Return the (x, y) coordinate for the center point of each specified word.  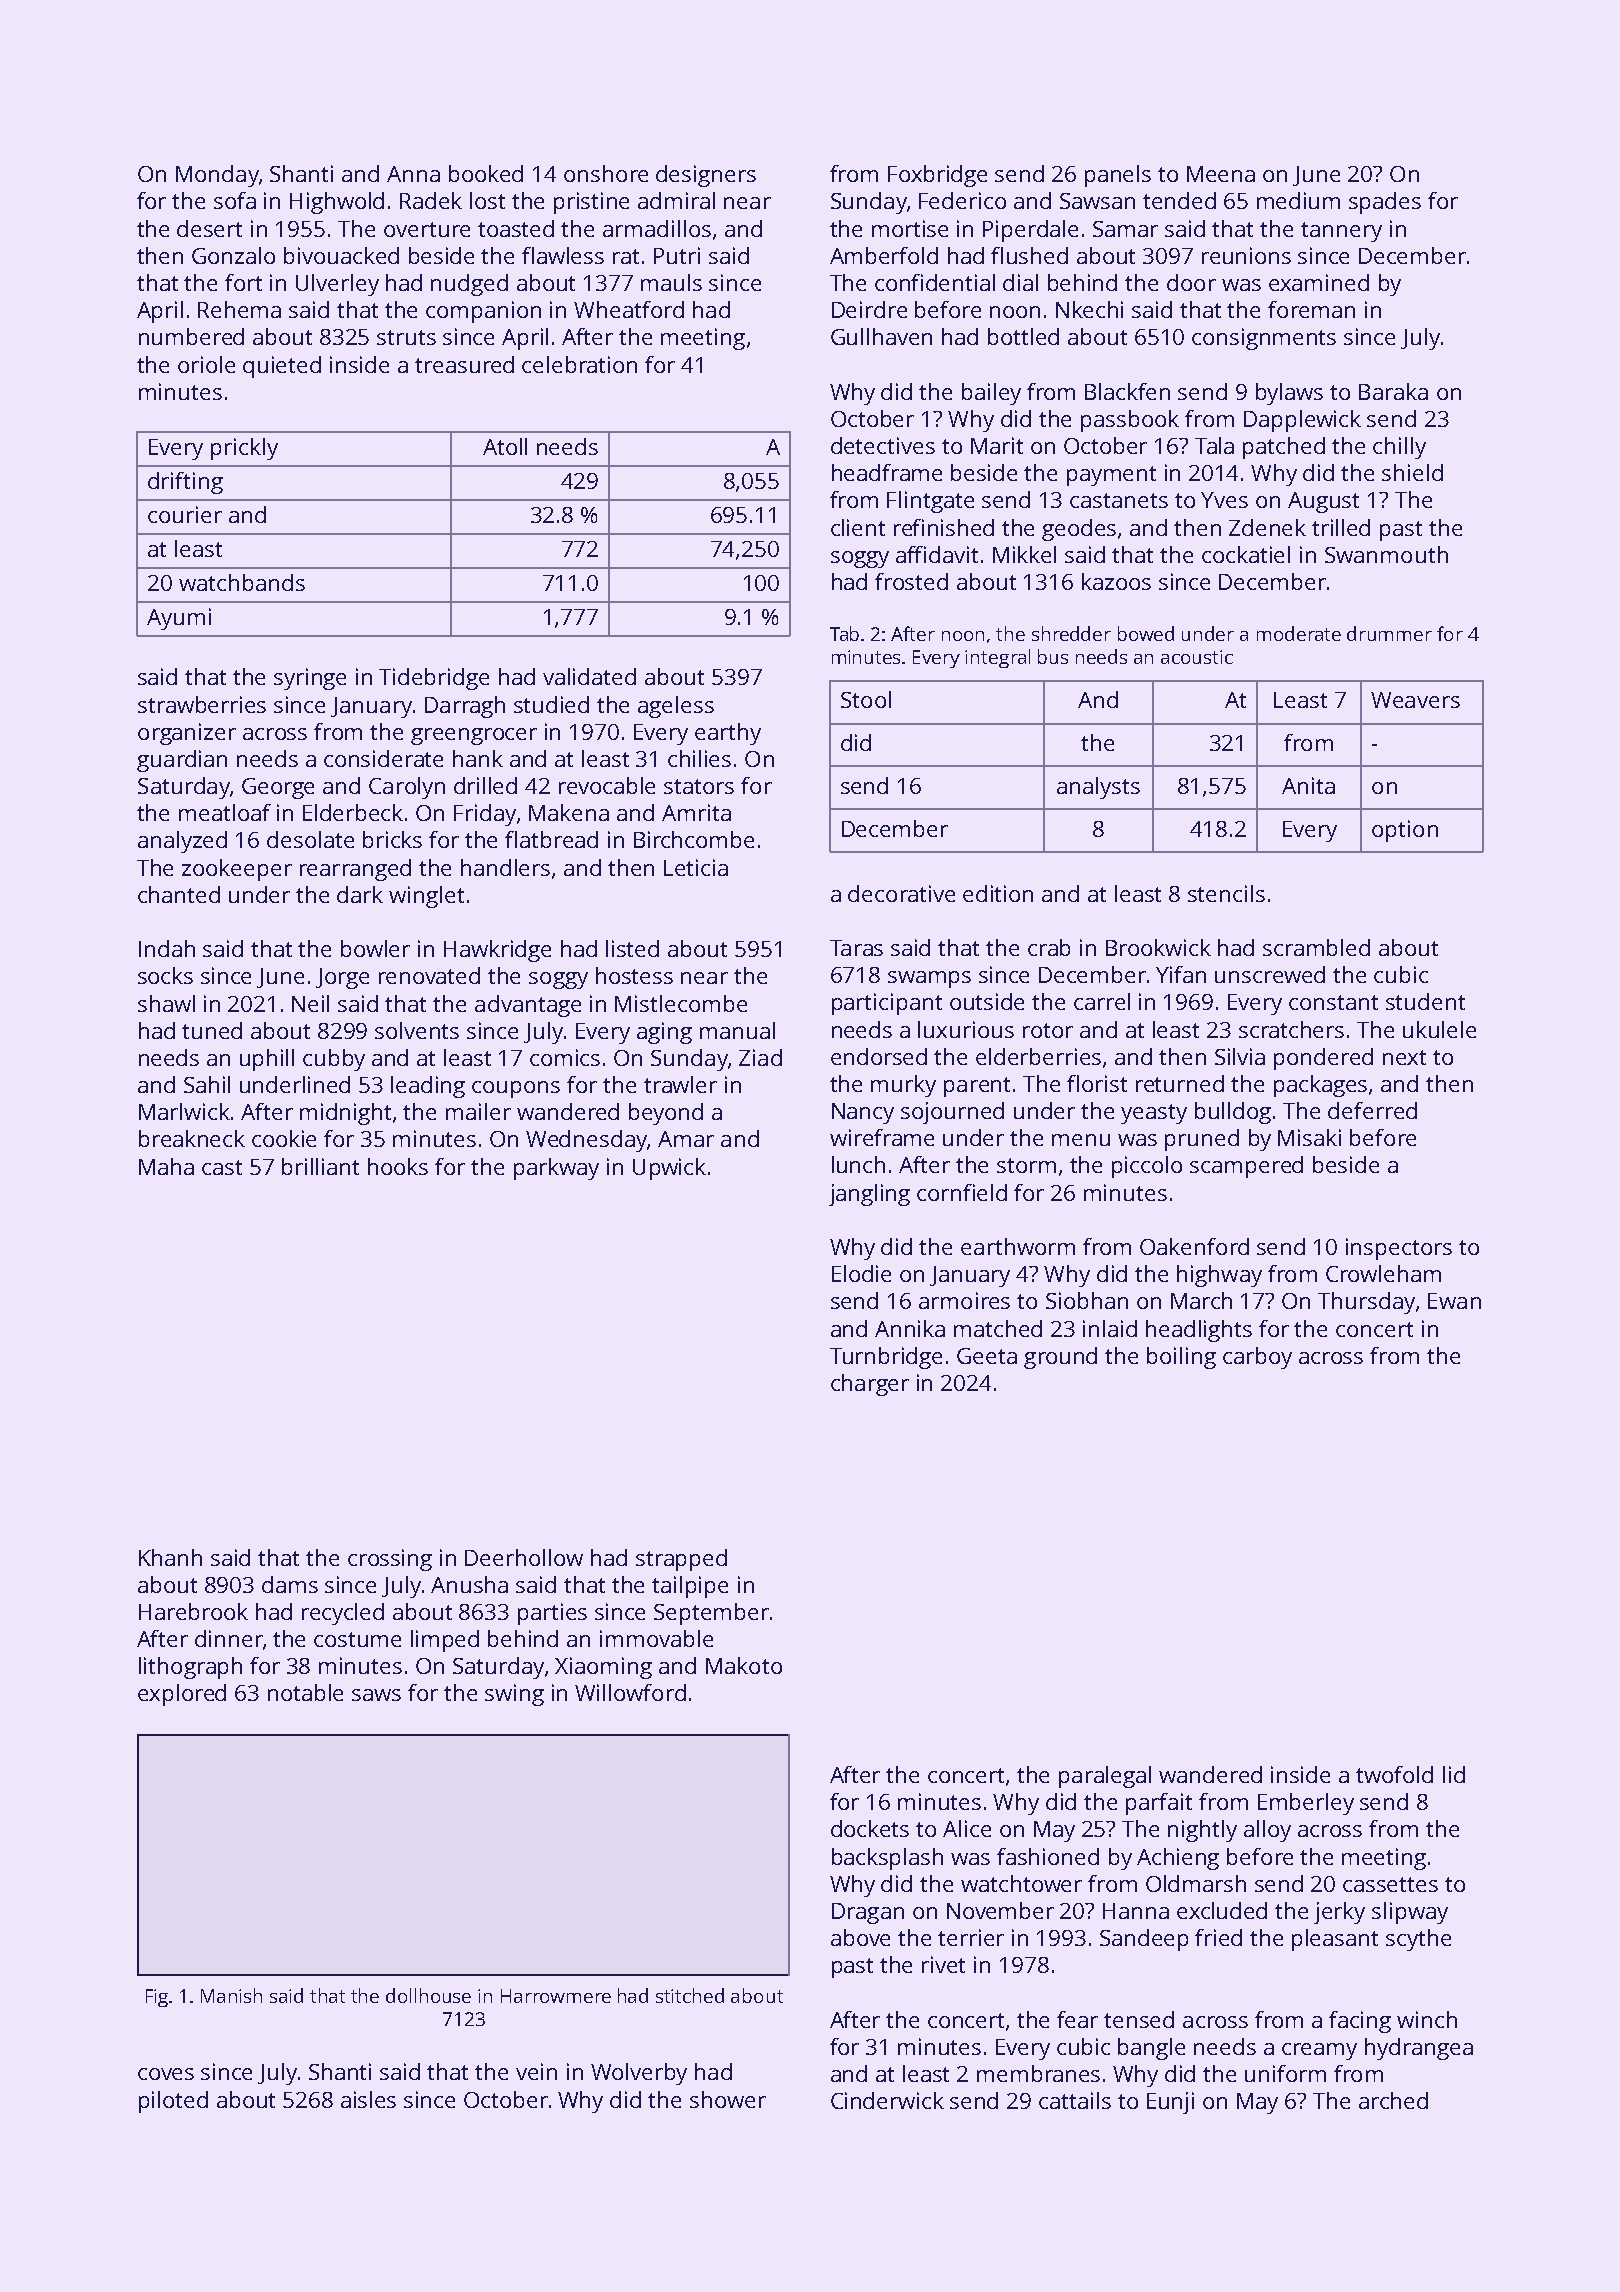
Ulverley (337, 285)
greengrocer (474, 736)
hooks (398, 1166)
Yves (1224, 500)
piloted (173, 2102)
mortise (910, 228)
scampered (1246, 1167)
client (858, 527)
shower (728, 2099)
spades (1385, 203)
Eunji (1170, 2103)
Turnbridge (886, 1358)
